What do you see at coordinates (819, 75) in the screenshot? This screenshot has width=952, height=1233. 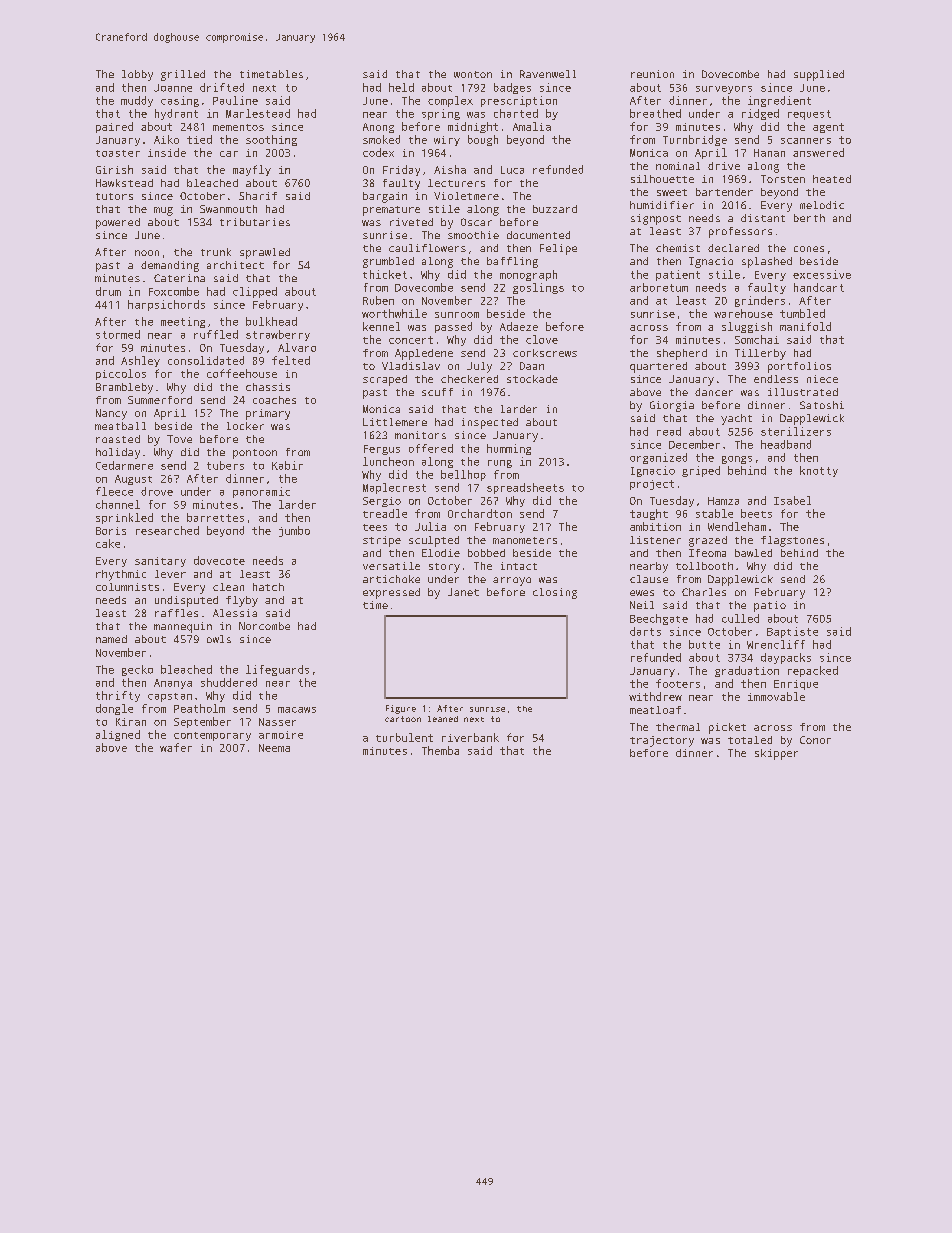 I see `supplied` at bounding box center [819, 75].
